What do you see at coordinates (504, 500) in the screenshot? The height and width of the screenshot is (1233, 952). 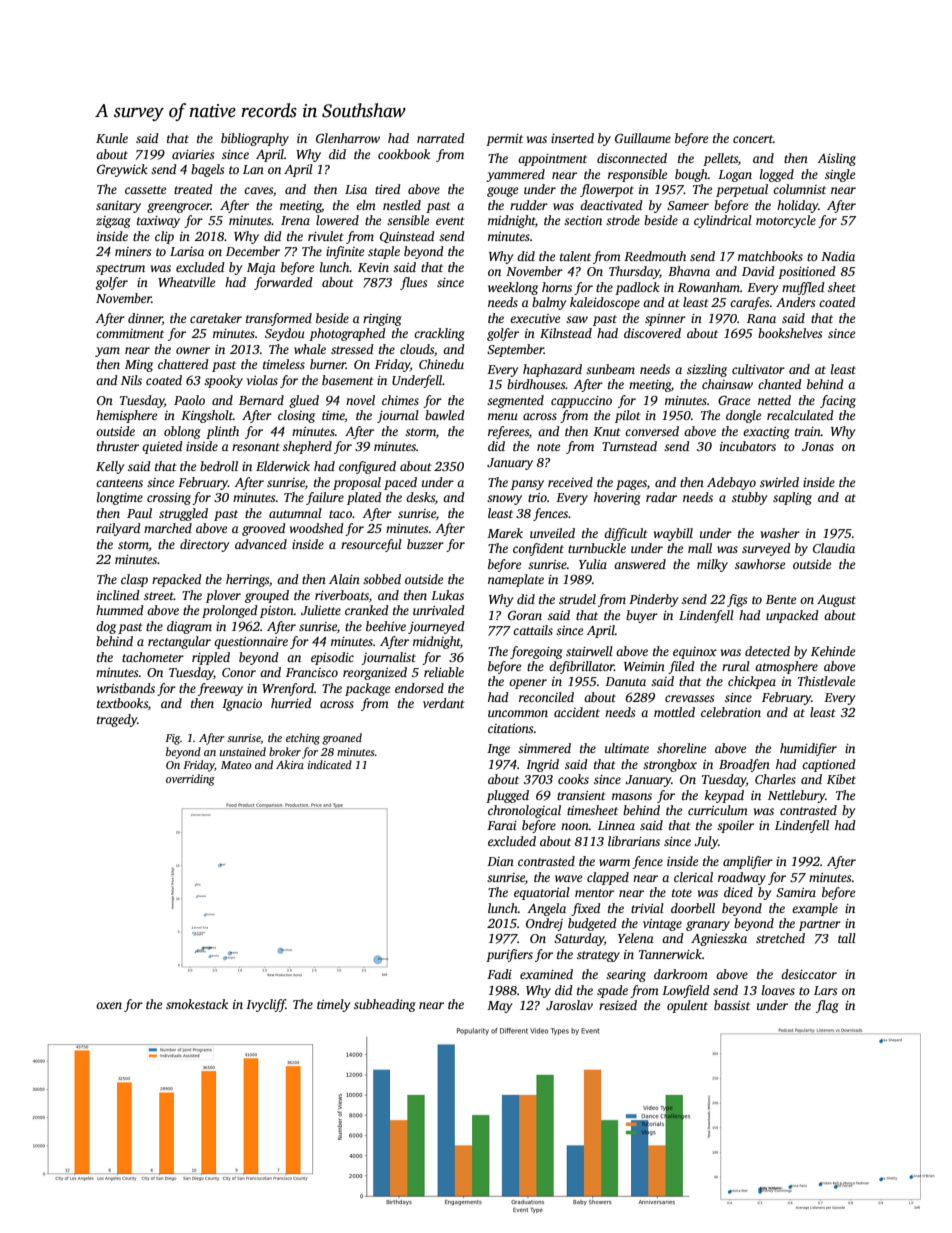 I see `snowy` at bounding box center [504, 500].
